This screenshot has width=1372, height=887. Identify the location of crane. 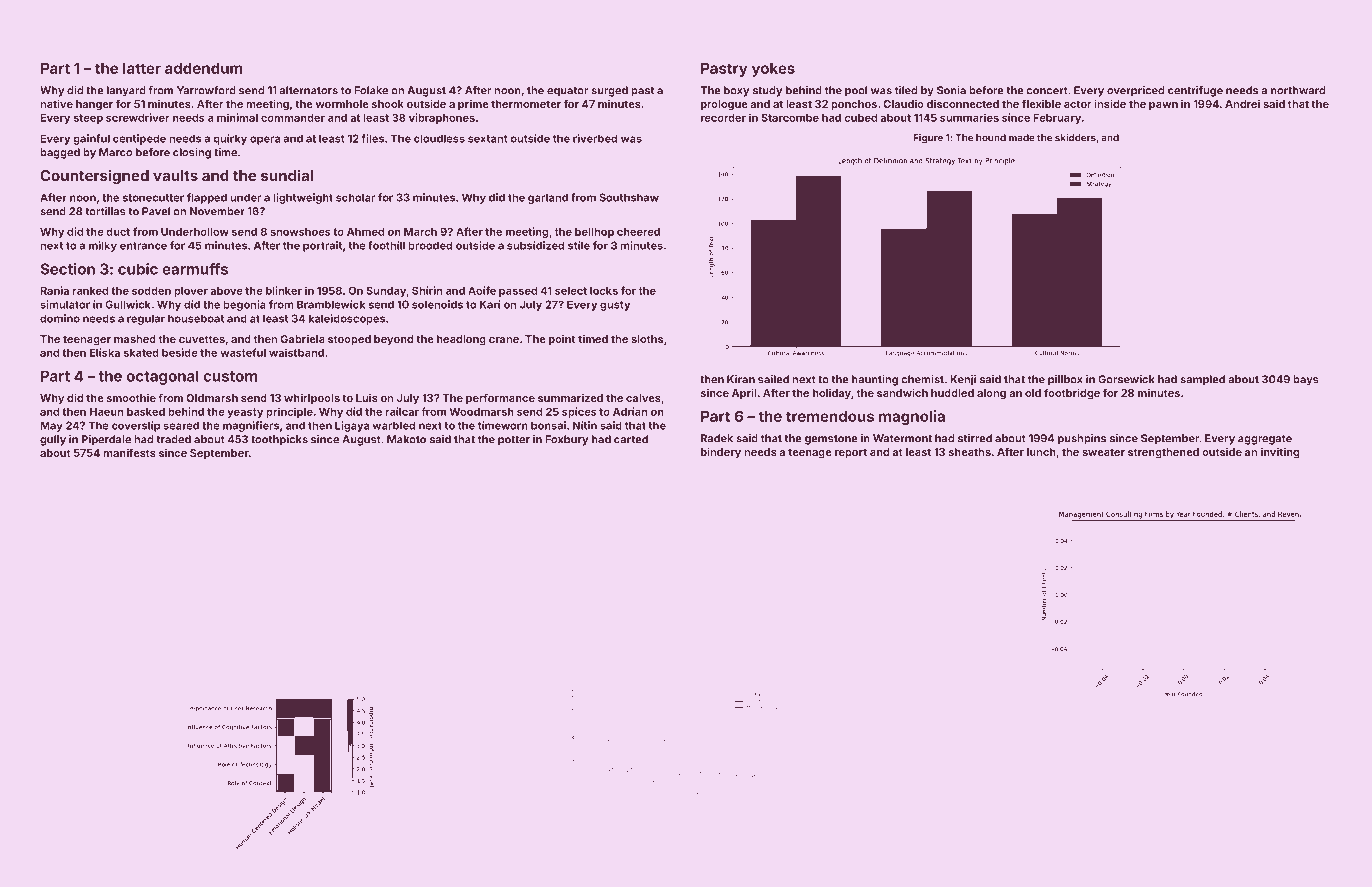
(504, 340).
